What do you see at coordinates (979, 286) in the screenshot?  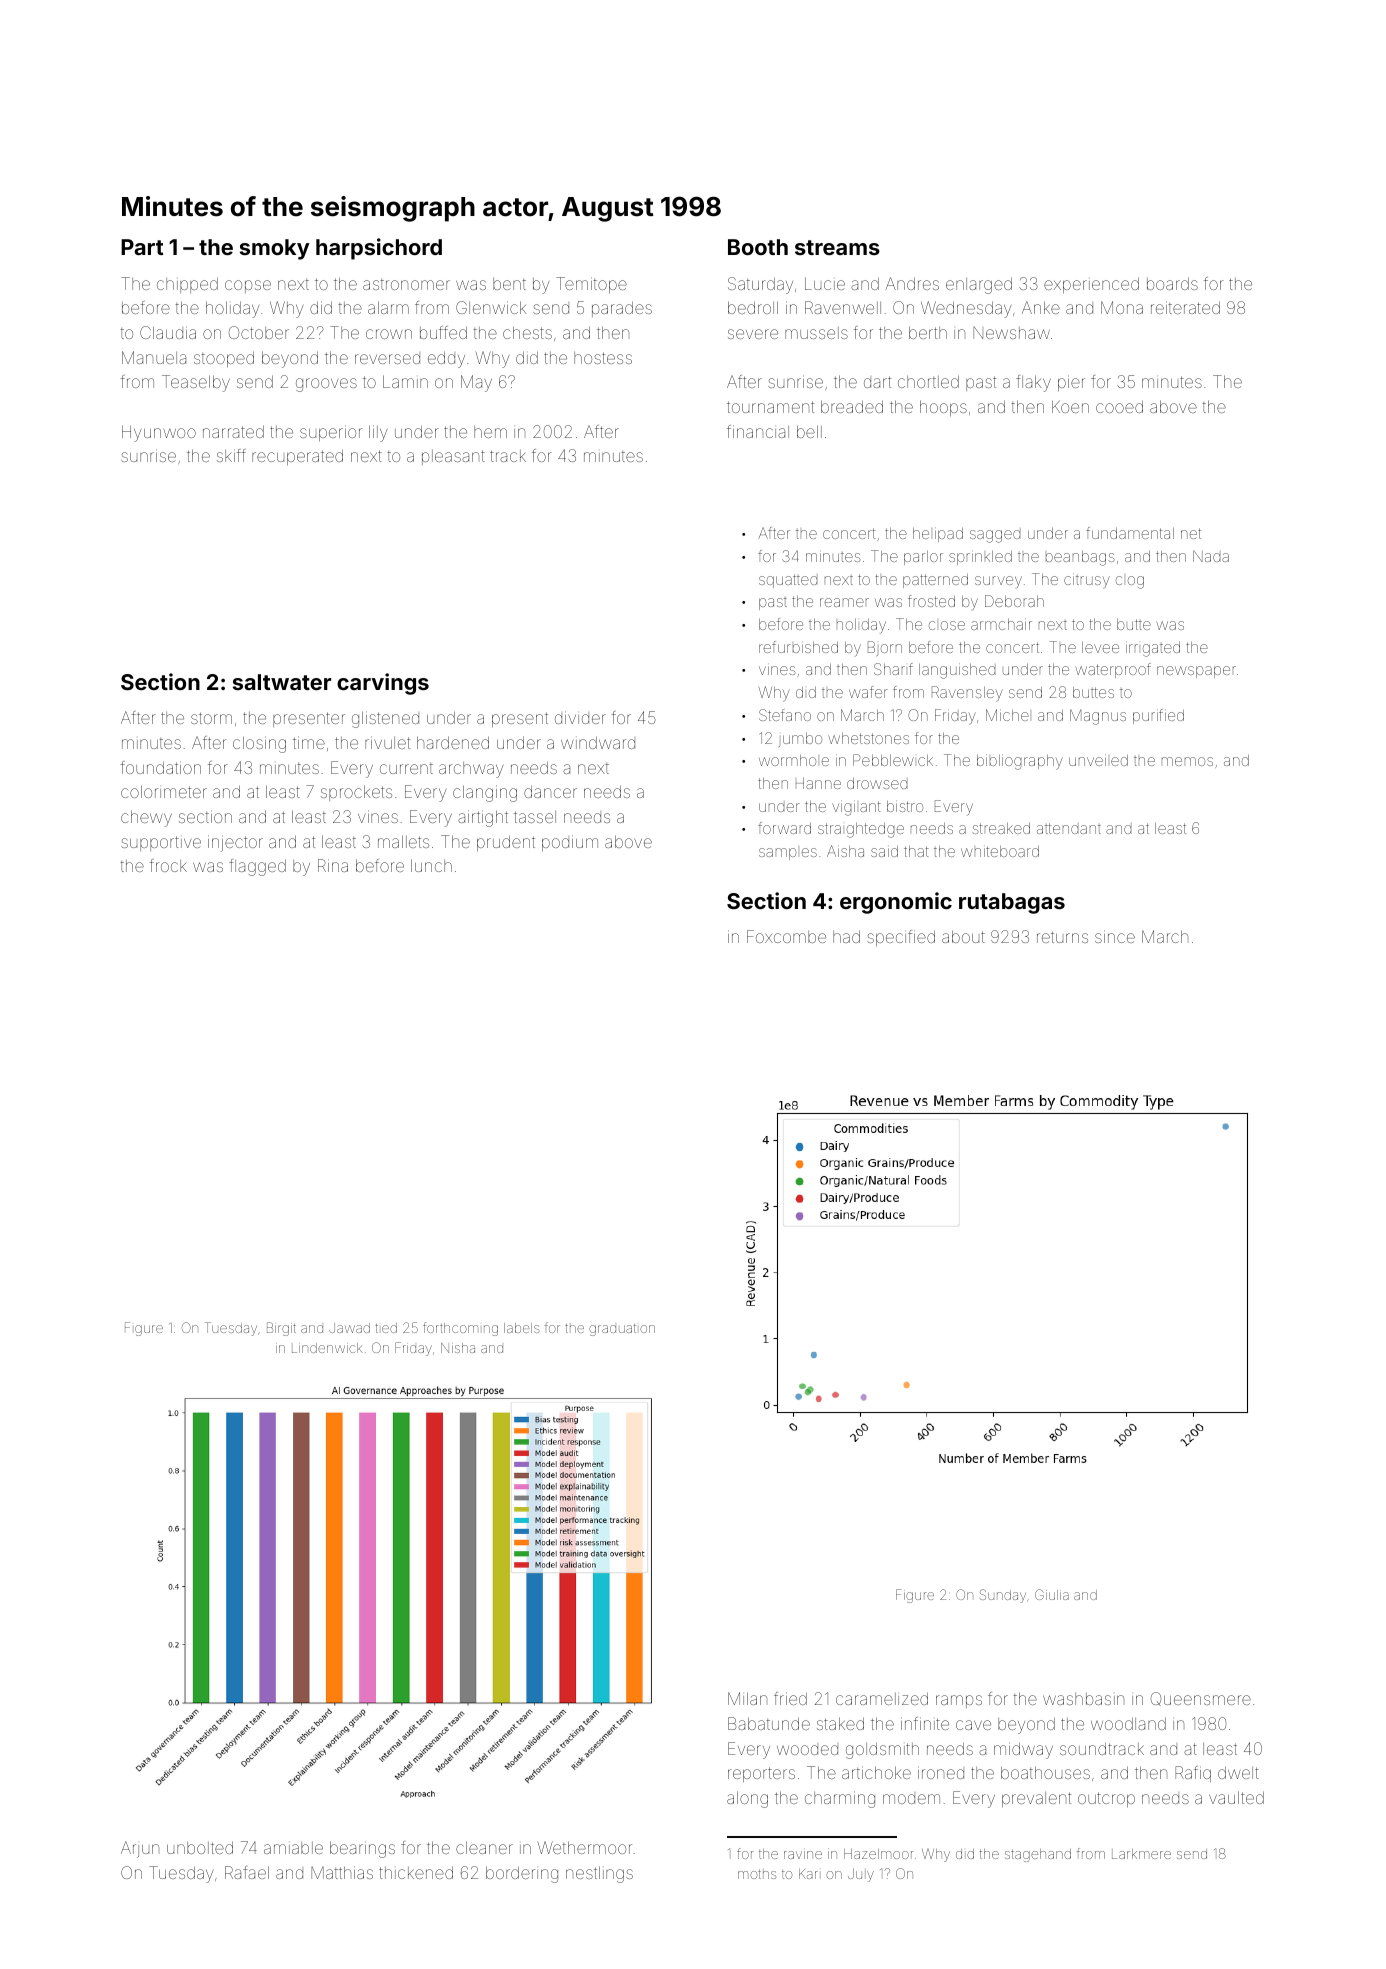 I see `enlarged` at bounding box center [979, 286].
